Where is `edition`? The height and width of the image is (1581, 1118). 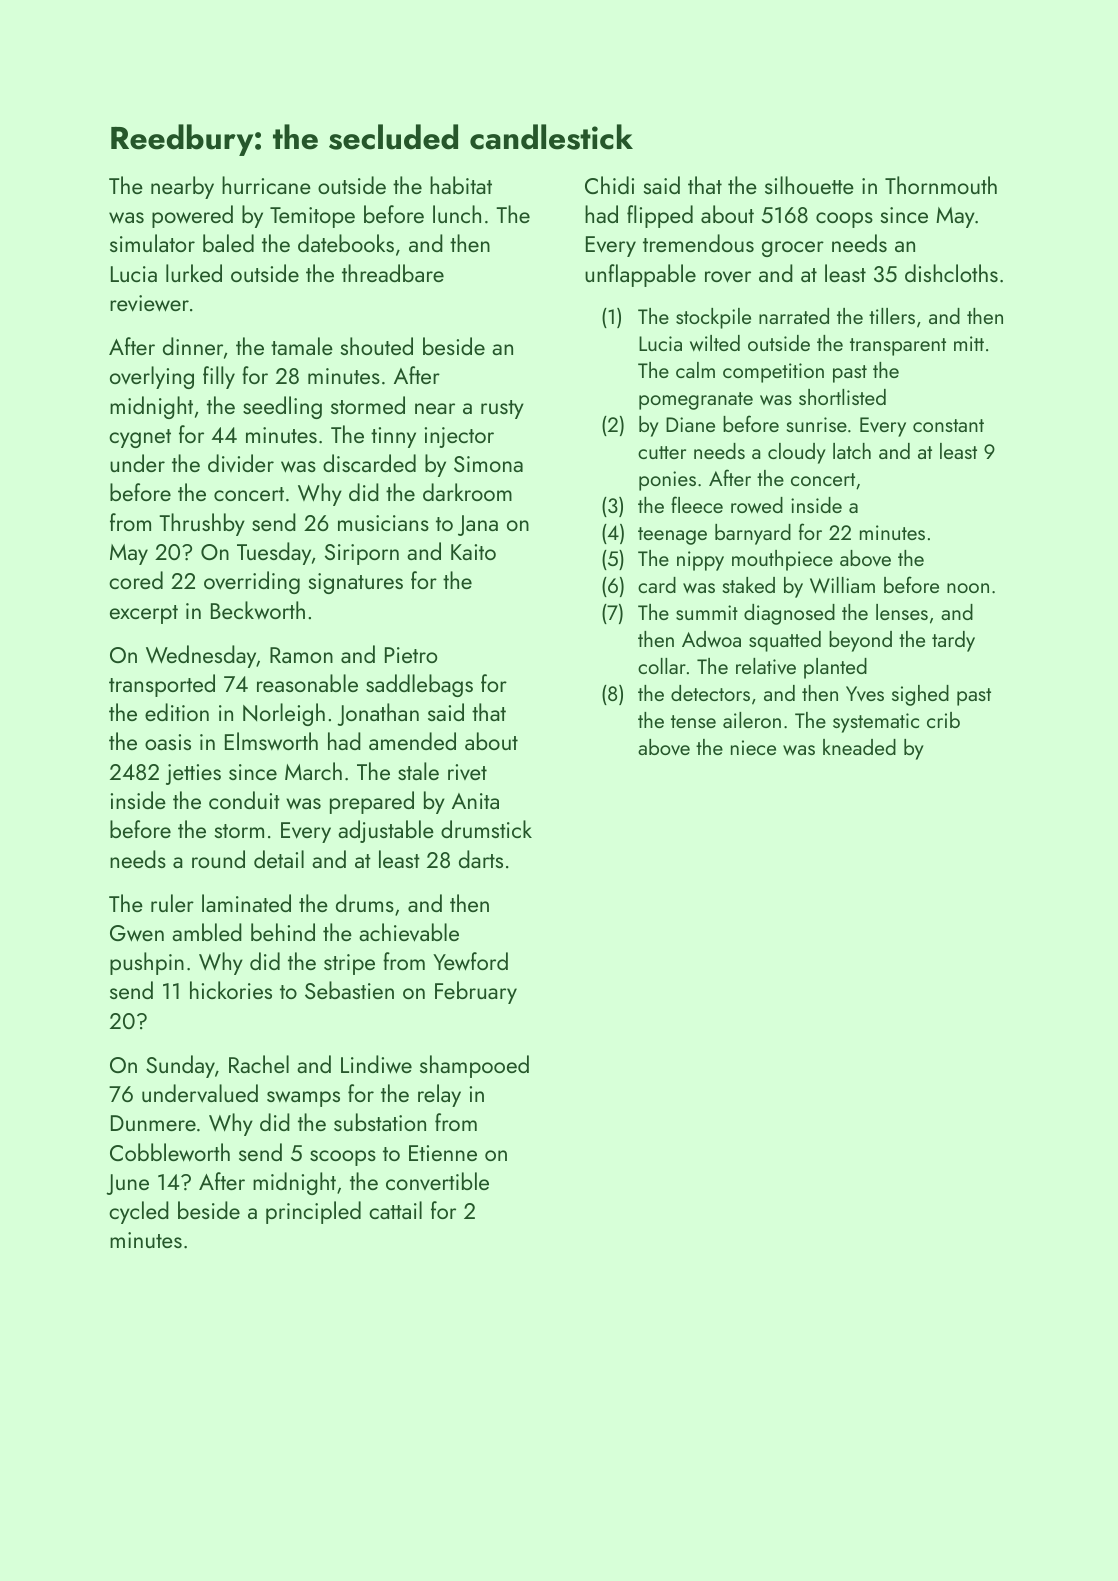 edition is located at coordinates (177, 712).
